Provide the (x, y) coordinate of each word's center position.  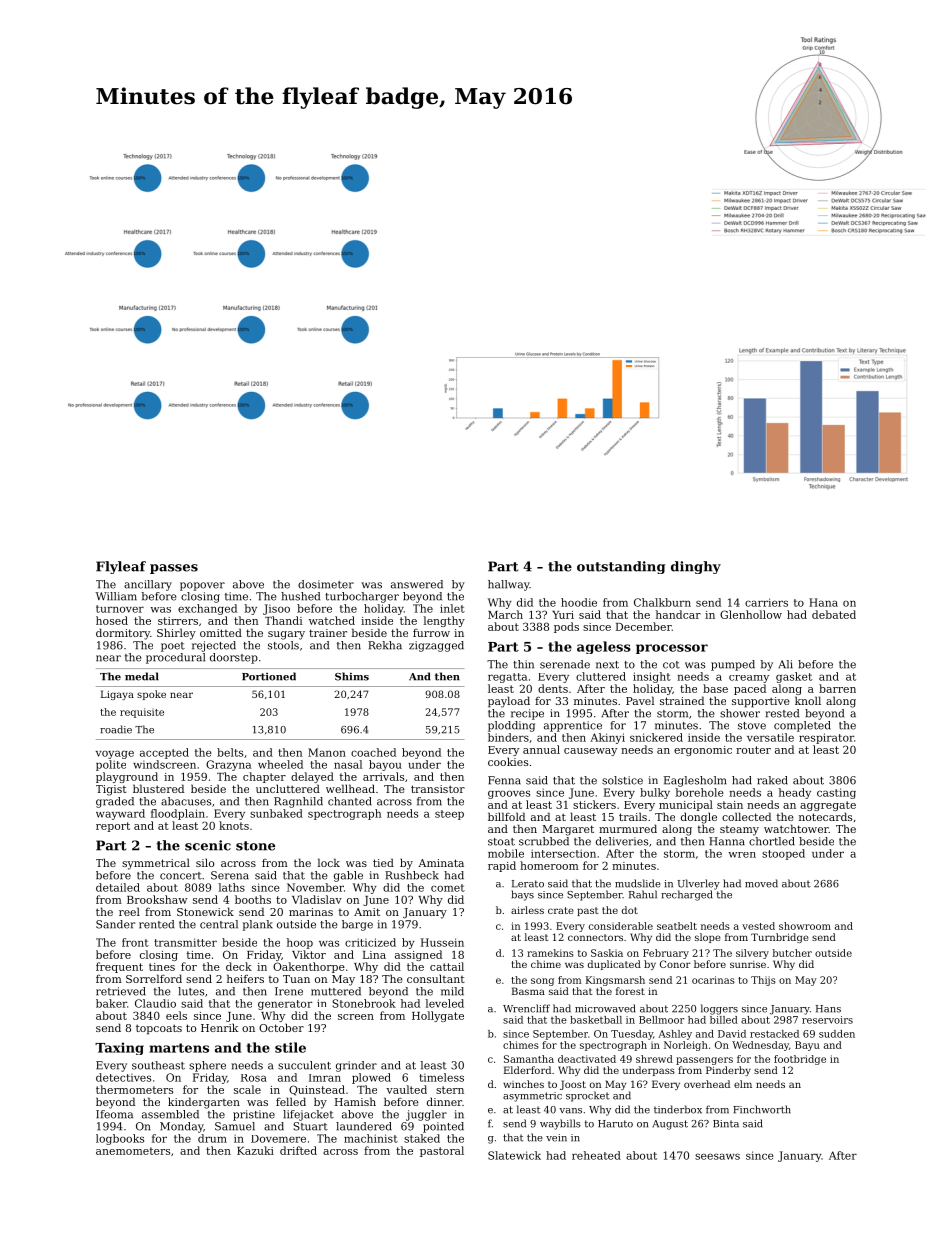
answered (417, 584)
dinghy (696, 567)
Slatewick (514, 1155)
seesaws (717, 1156)
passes (174, 569)
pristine (254, 1115)
